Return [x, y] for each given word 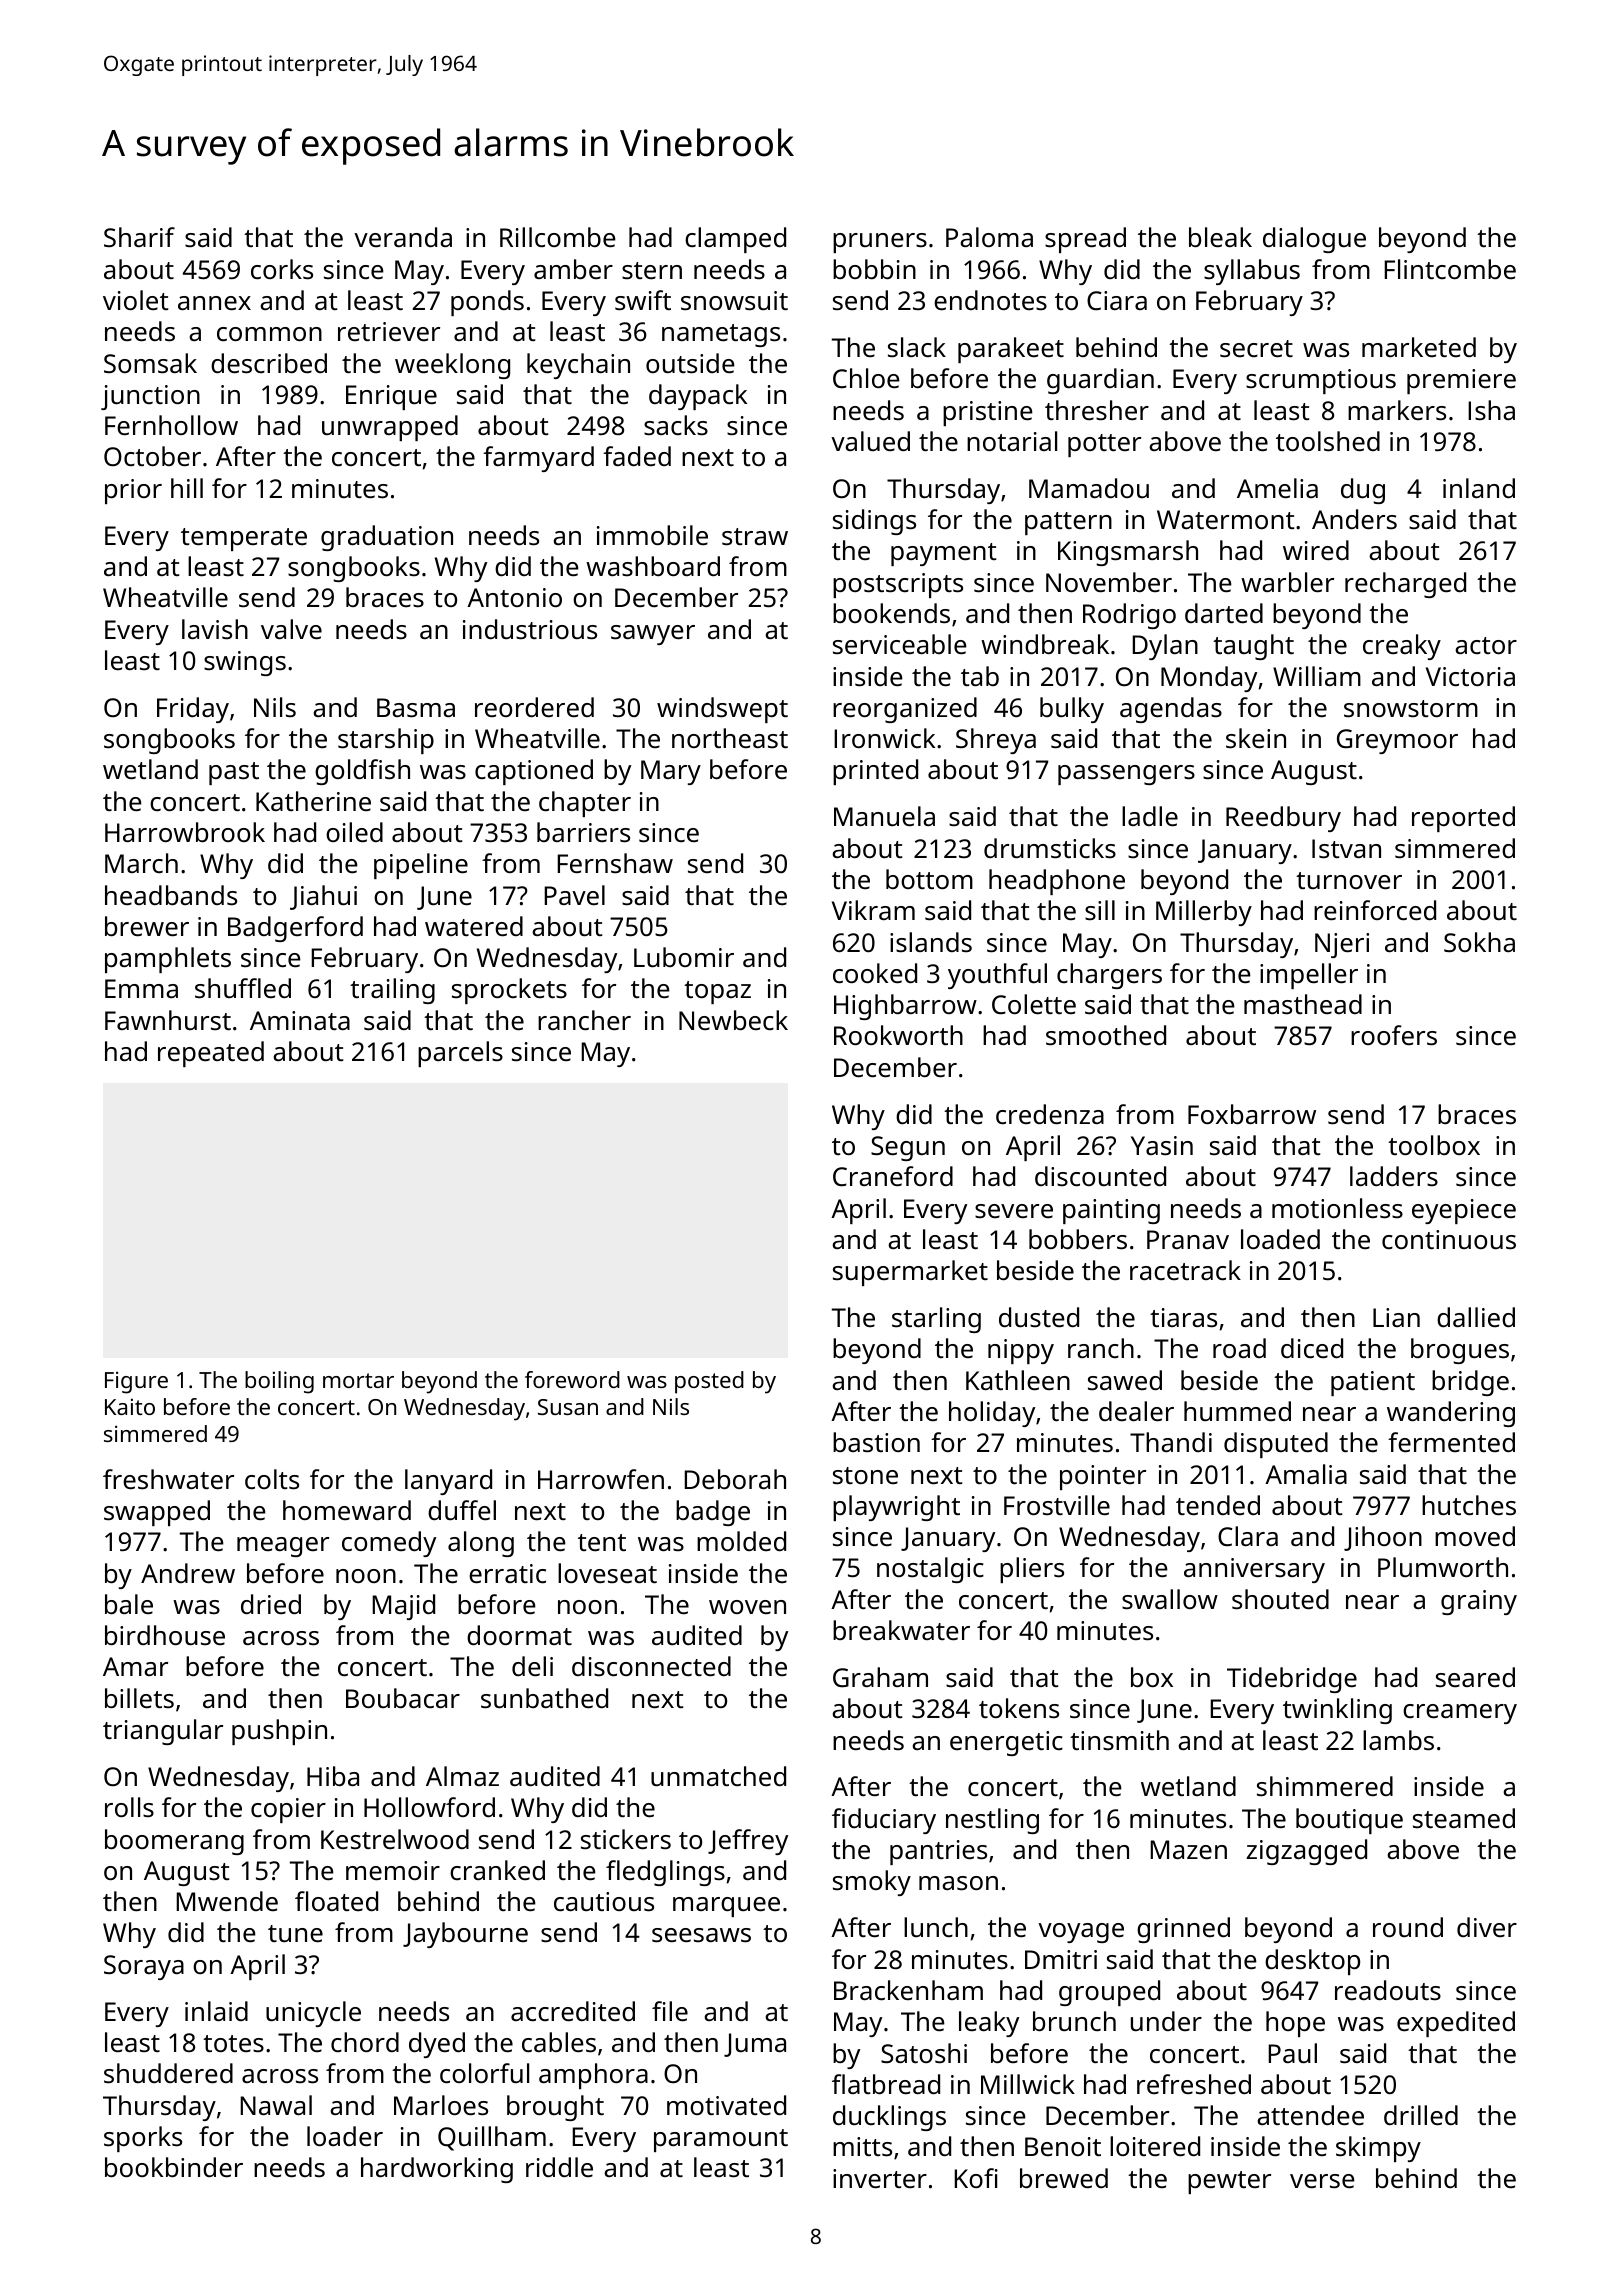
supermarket [910, 1273]
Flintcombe [1450, 269]
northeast [730, 738]
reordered [534, 707]
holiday [992, 1414]
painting [1111, 1211]
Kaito [130, 1406]
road [1239, 1348]
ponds [487, 303]
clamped [735, 240]
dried [271, 1604]
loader [345, 2136]
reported [1463, 819]
